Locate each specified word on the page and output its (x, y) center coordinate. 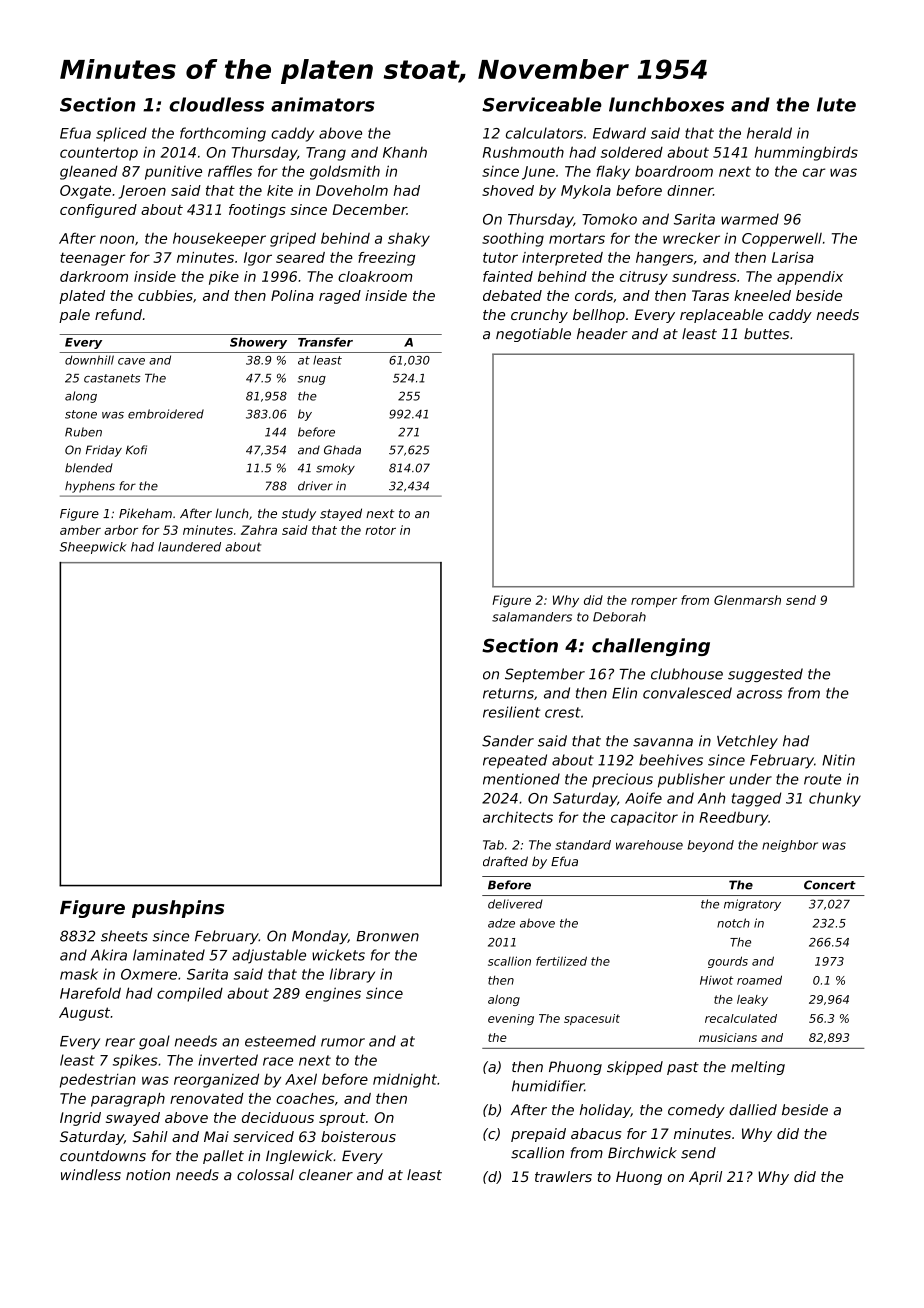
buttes (766, 334)
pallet (223, 1157)
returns (508, 693)
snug (312, 380)
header (602, 334)
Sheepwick (93, 548)
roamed (759, 980)
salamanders (532, 617)
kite (280, 190)
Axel (301, 1079)
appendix (810, 278)
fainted (508, 276)
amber (80, 530)
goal (154, 1042)
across (759, 694)
